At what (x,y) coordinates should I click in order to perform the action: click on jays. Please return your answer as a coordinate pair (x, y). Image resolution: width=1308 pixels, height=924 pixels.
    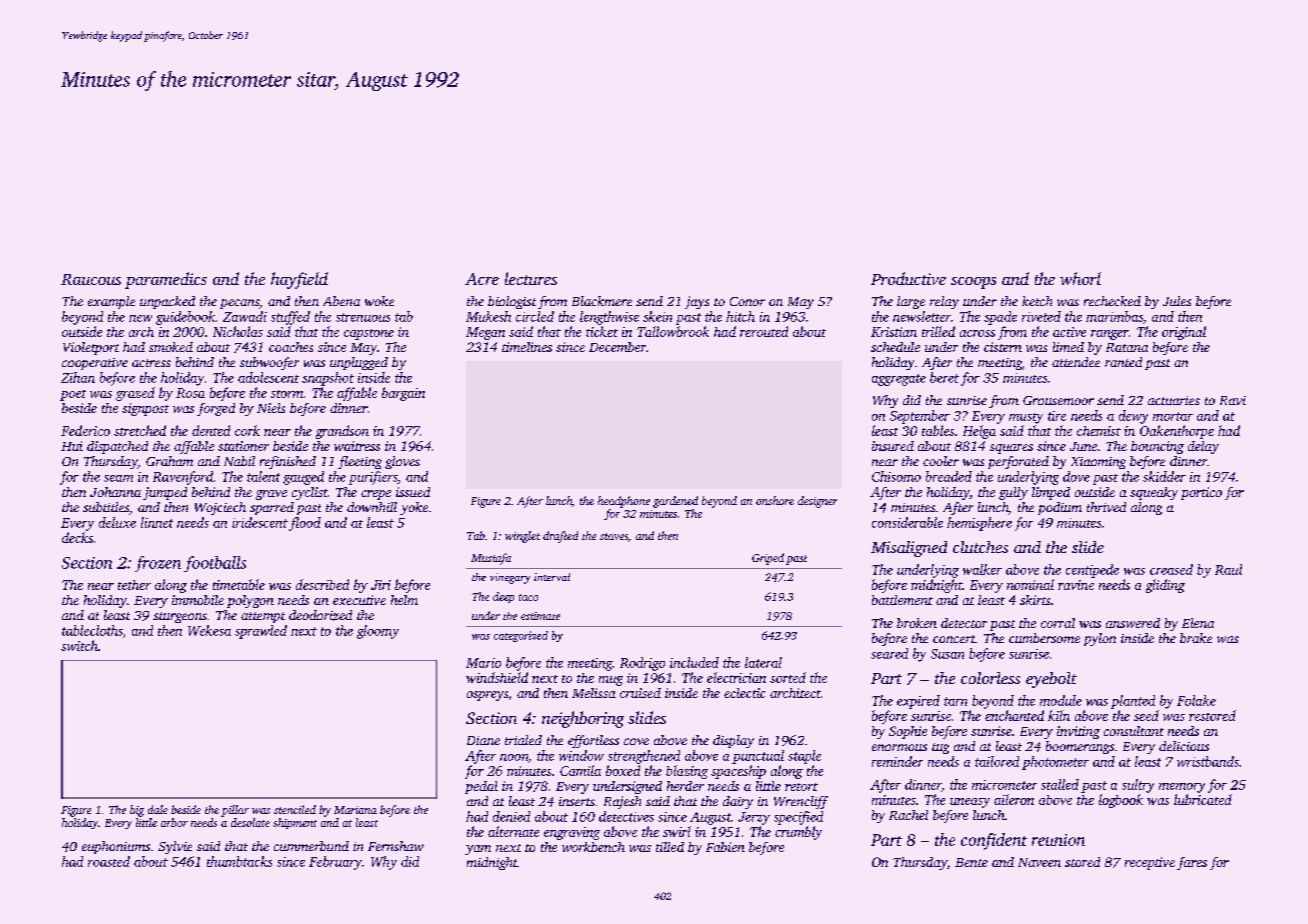
    Looking at the image, I should click on (697, 302).
